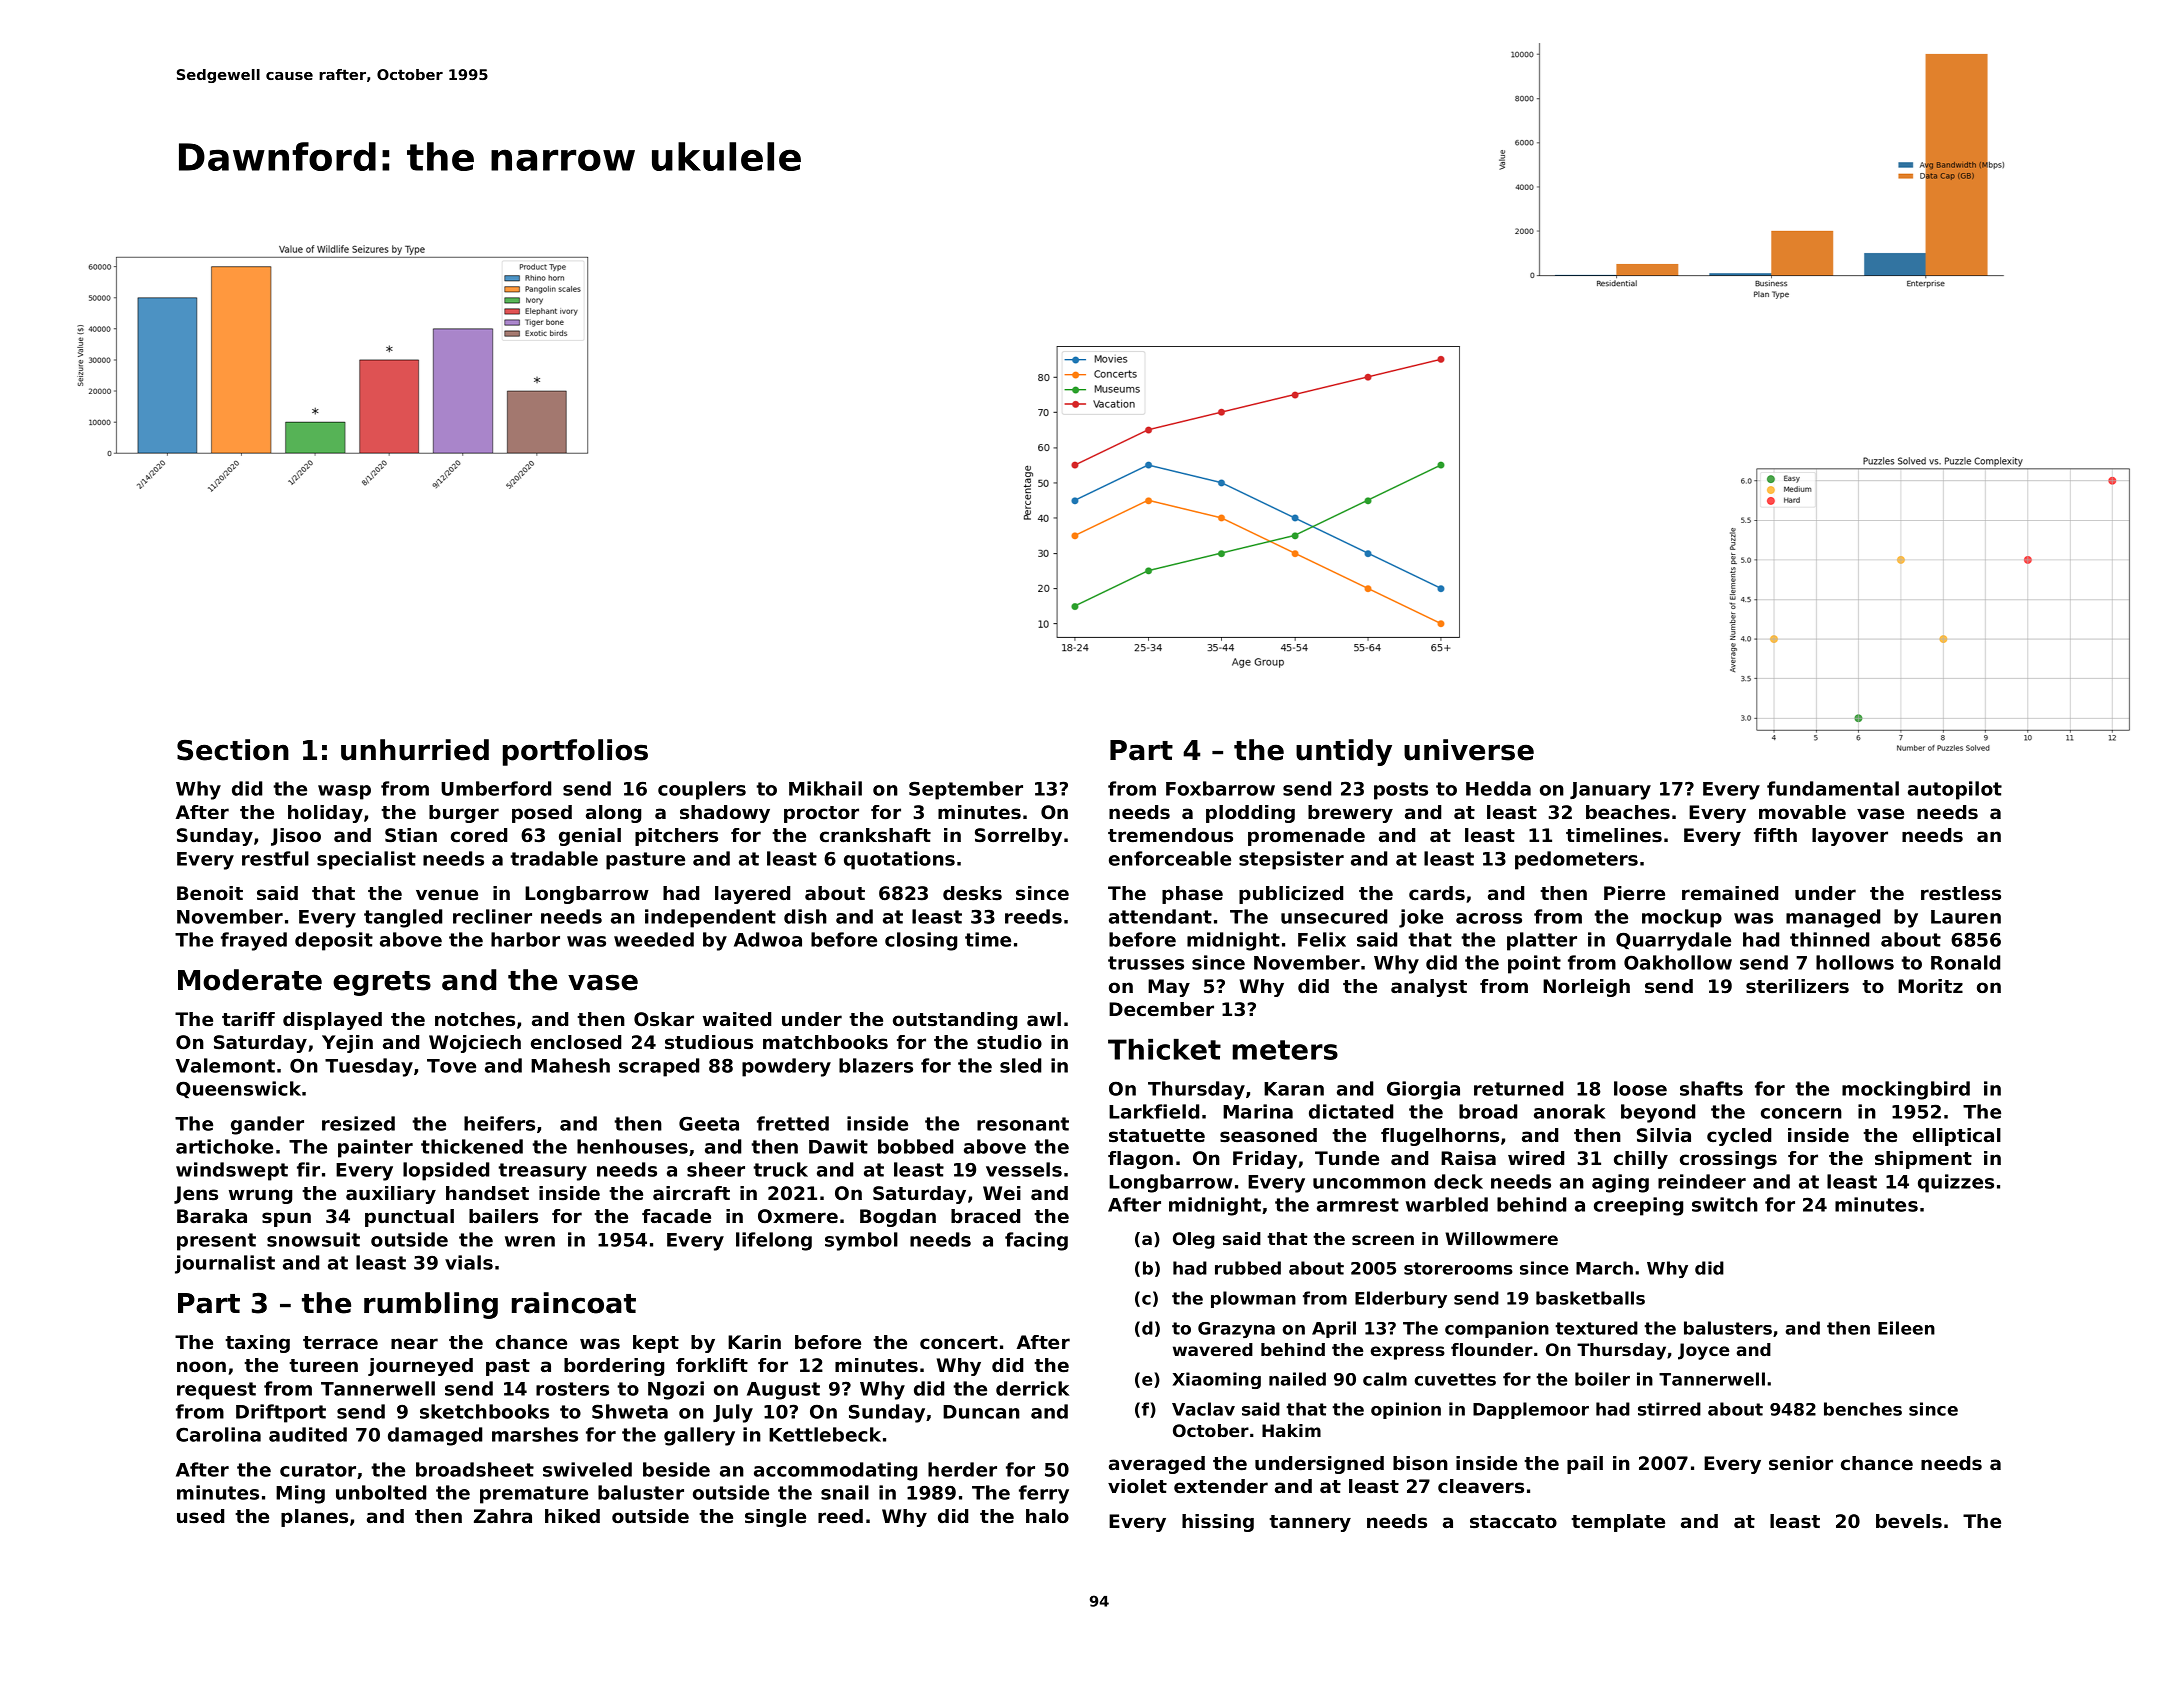 The image size is (2178, 1683). I want to click on posed, so click(542, 814).
